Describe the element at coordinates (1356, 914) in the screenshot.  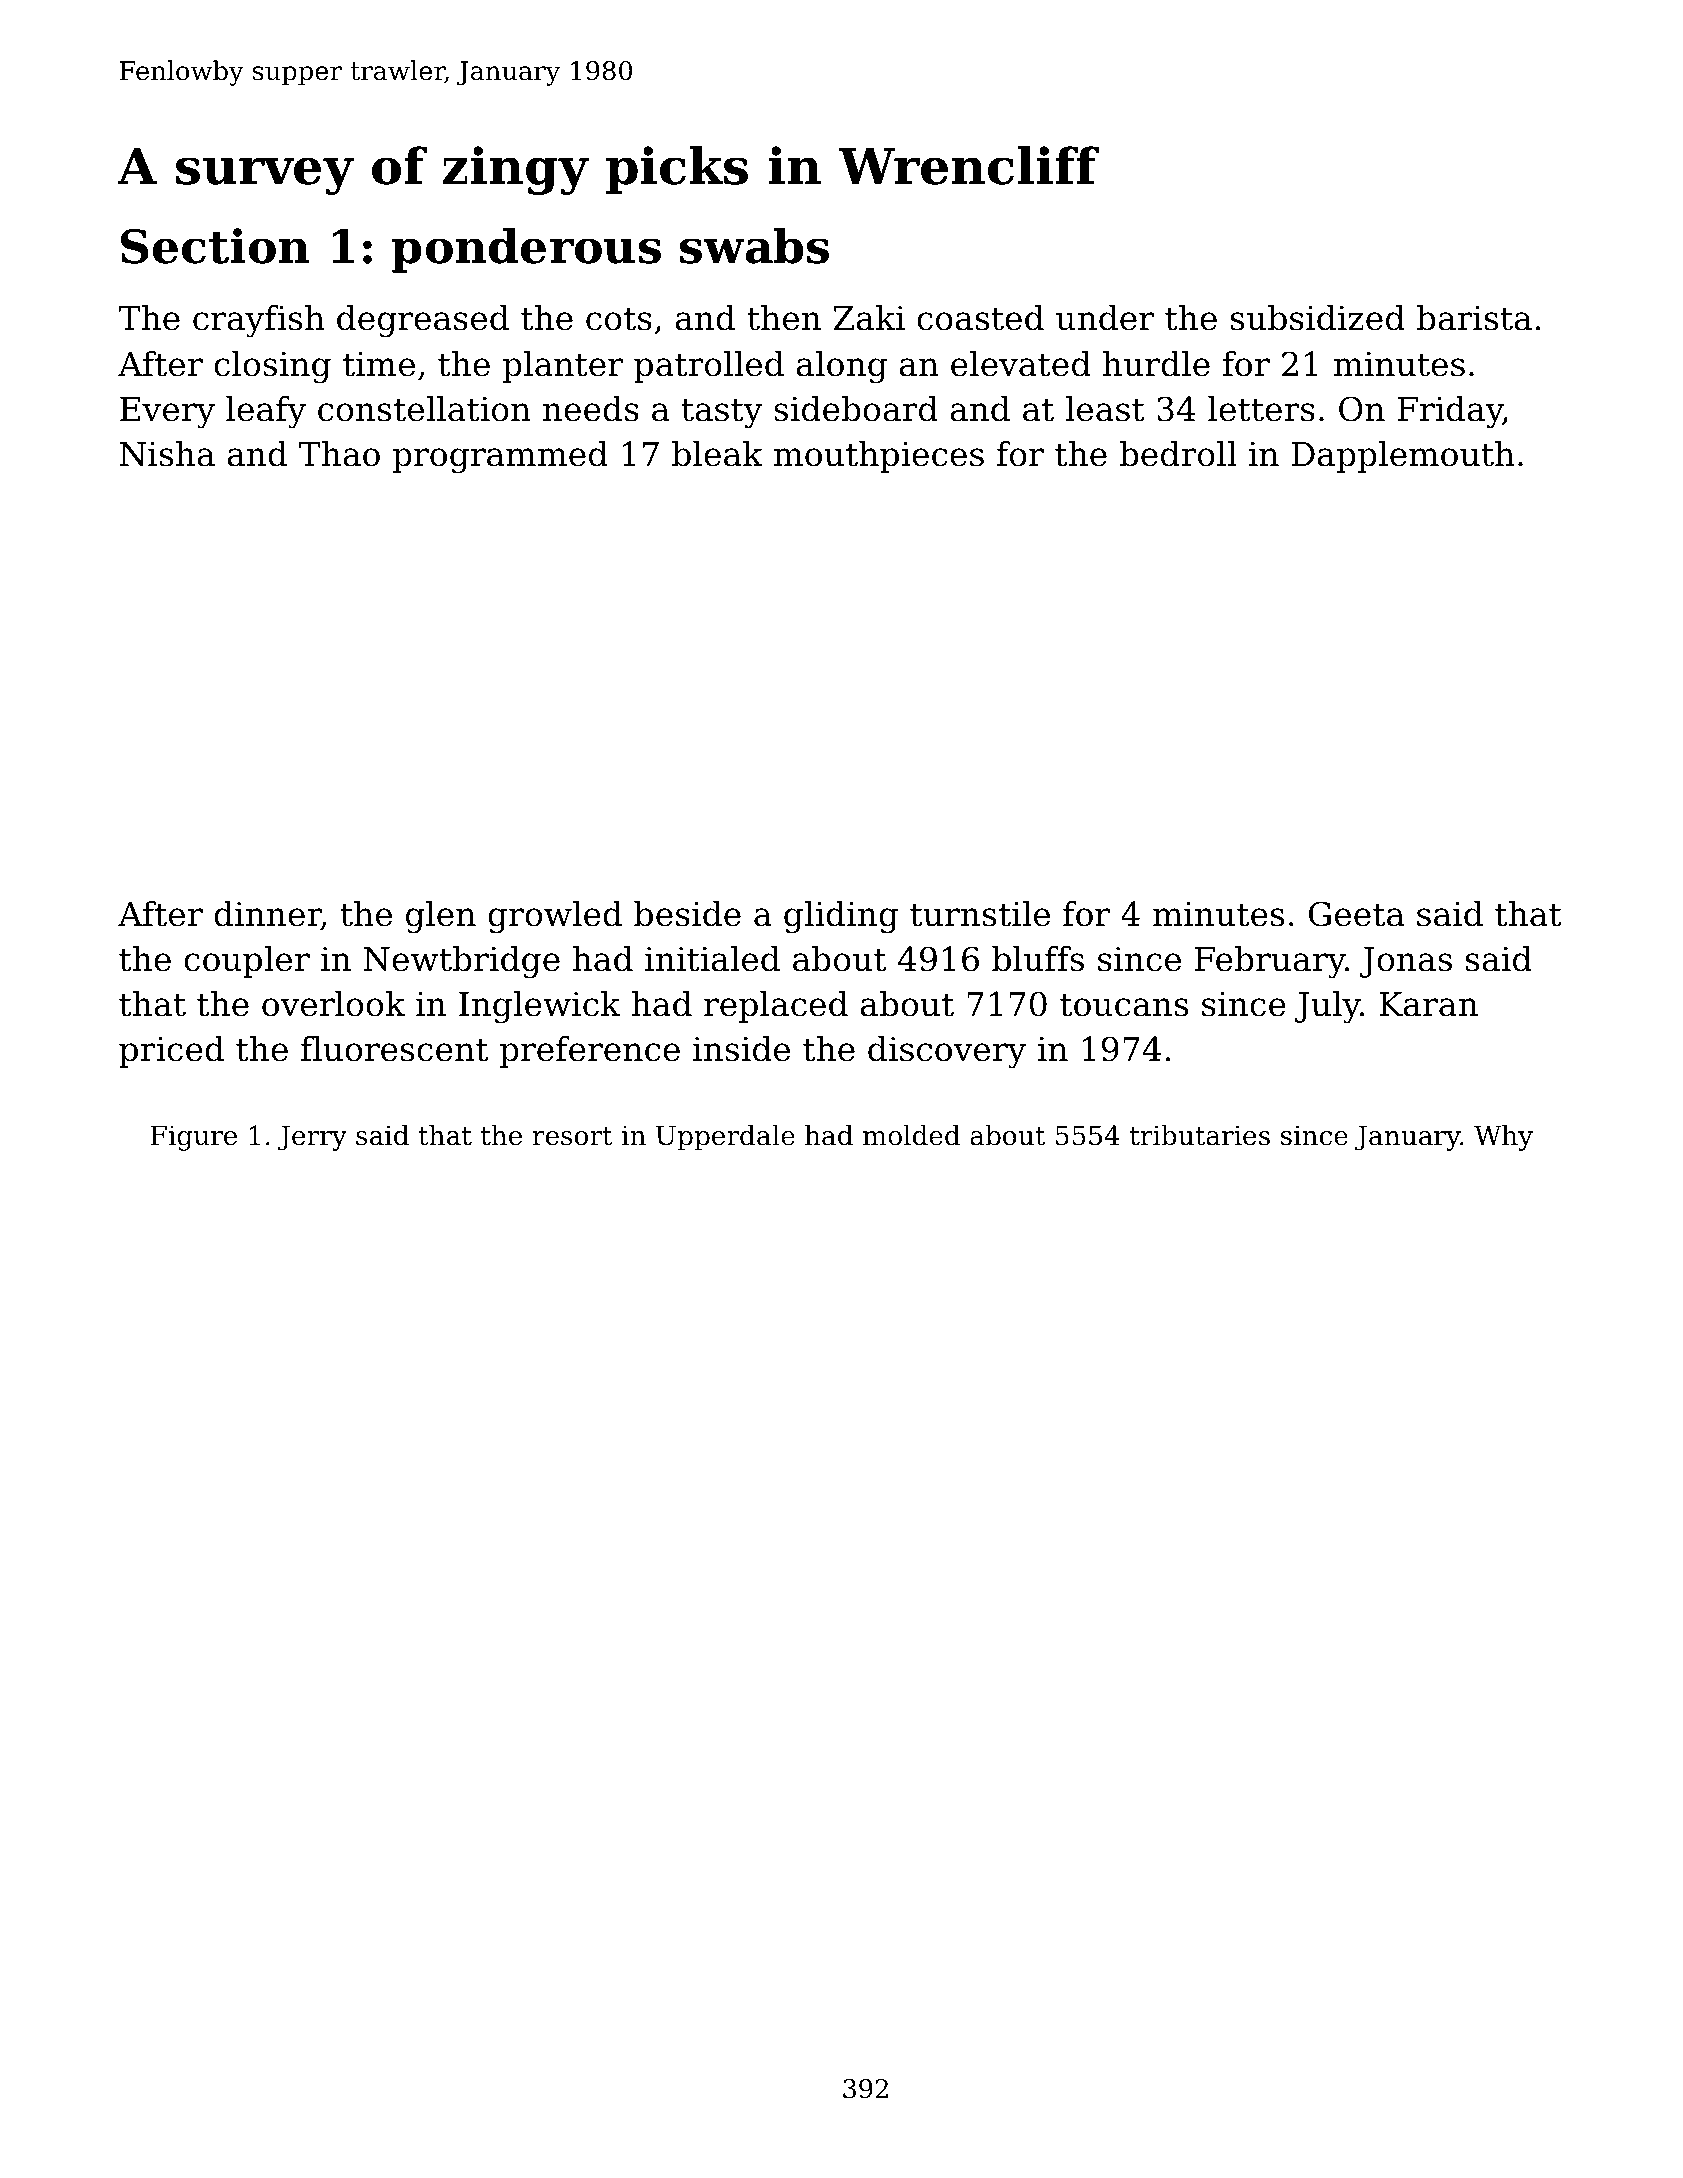
I see `Geeta` at that location.
